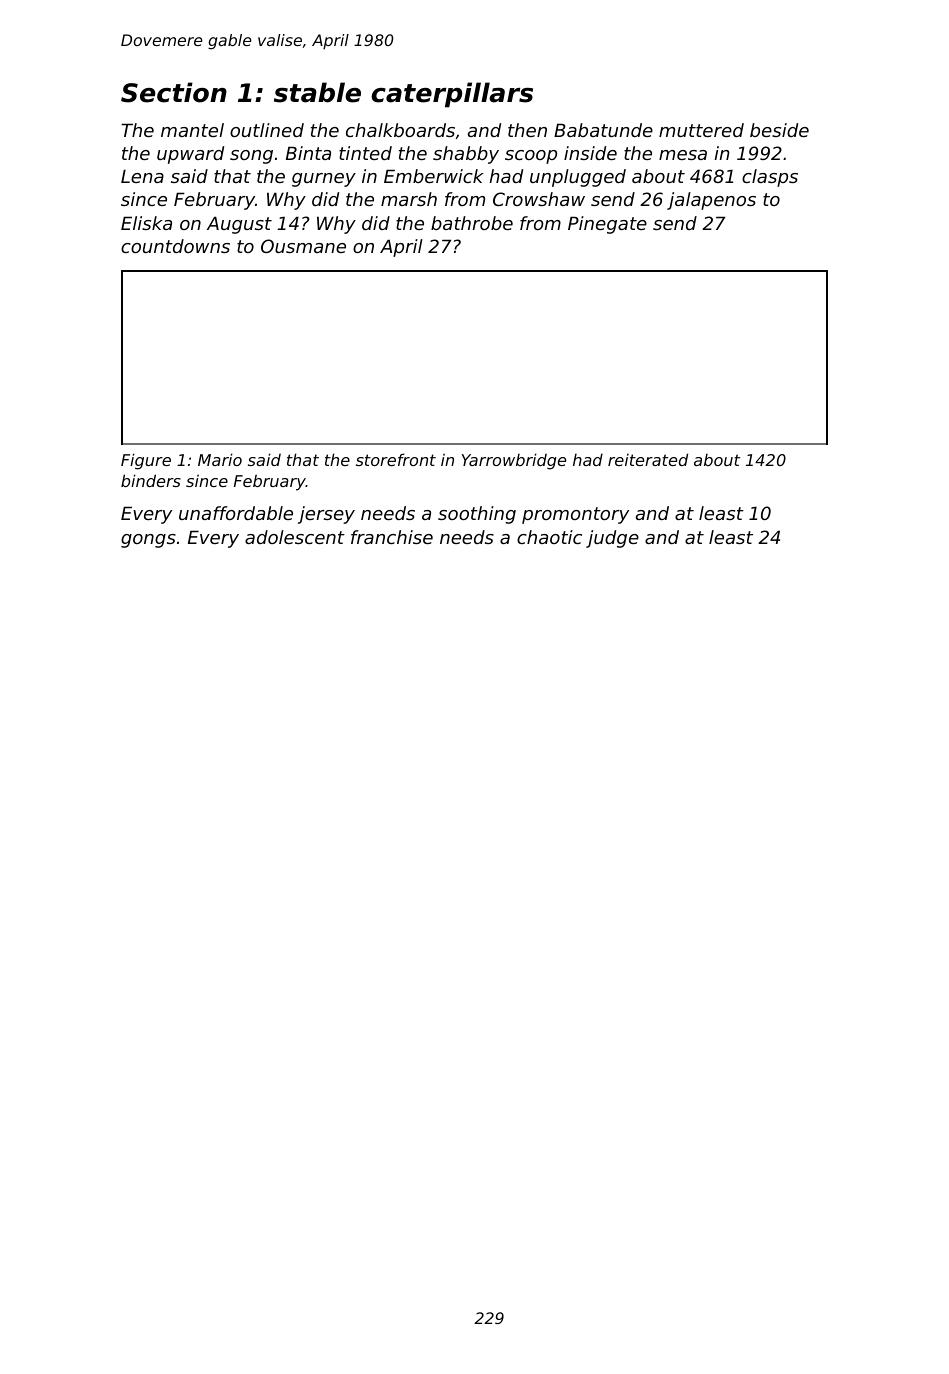  What do you see at coordinates (303, 246) in the screenshot?
I see `Ousmane` at bounding box center [303, 246].
